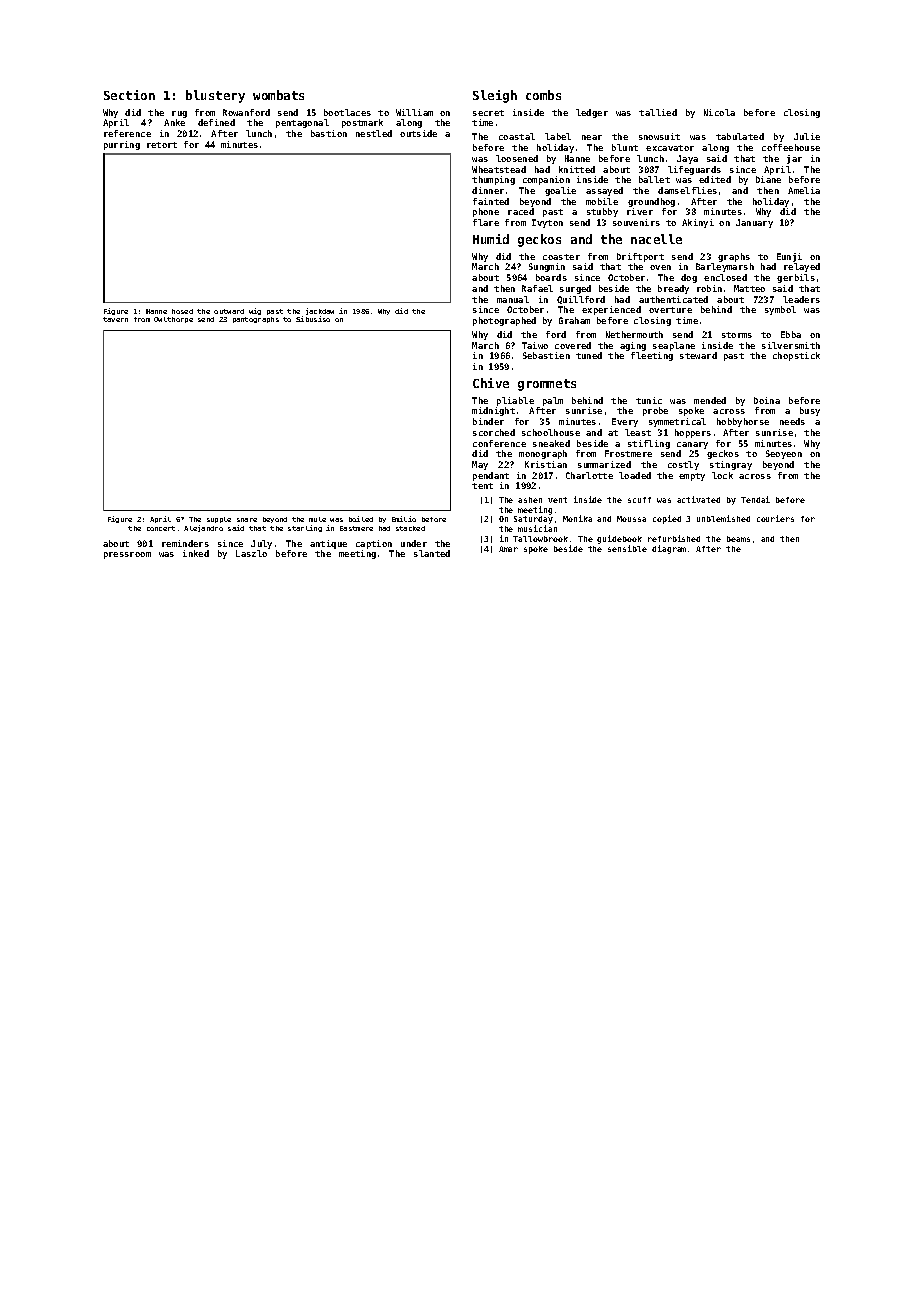  Describe the element at coordinates (547, 385) in the image. I see `grommets` at that location.
